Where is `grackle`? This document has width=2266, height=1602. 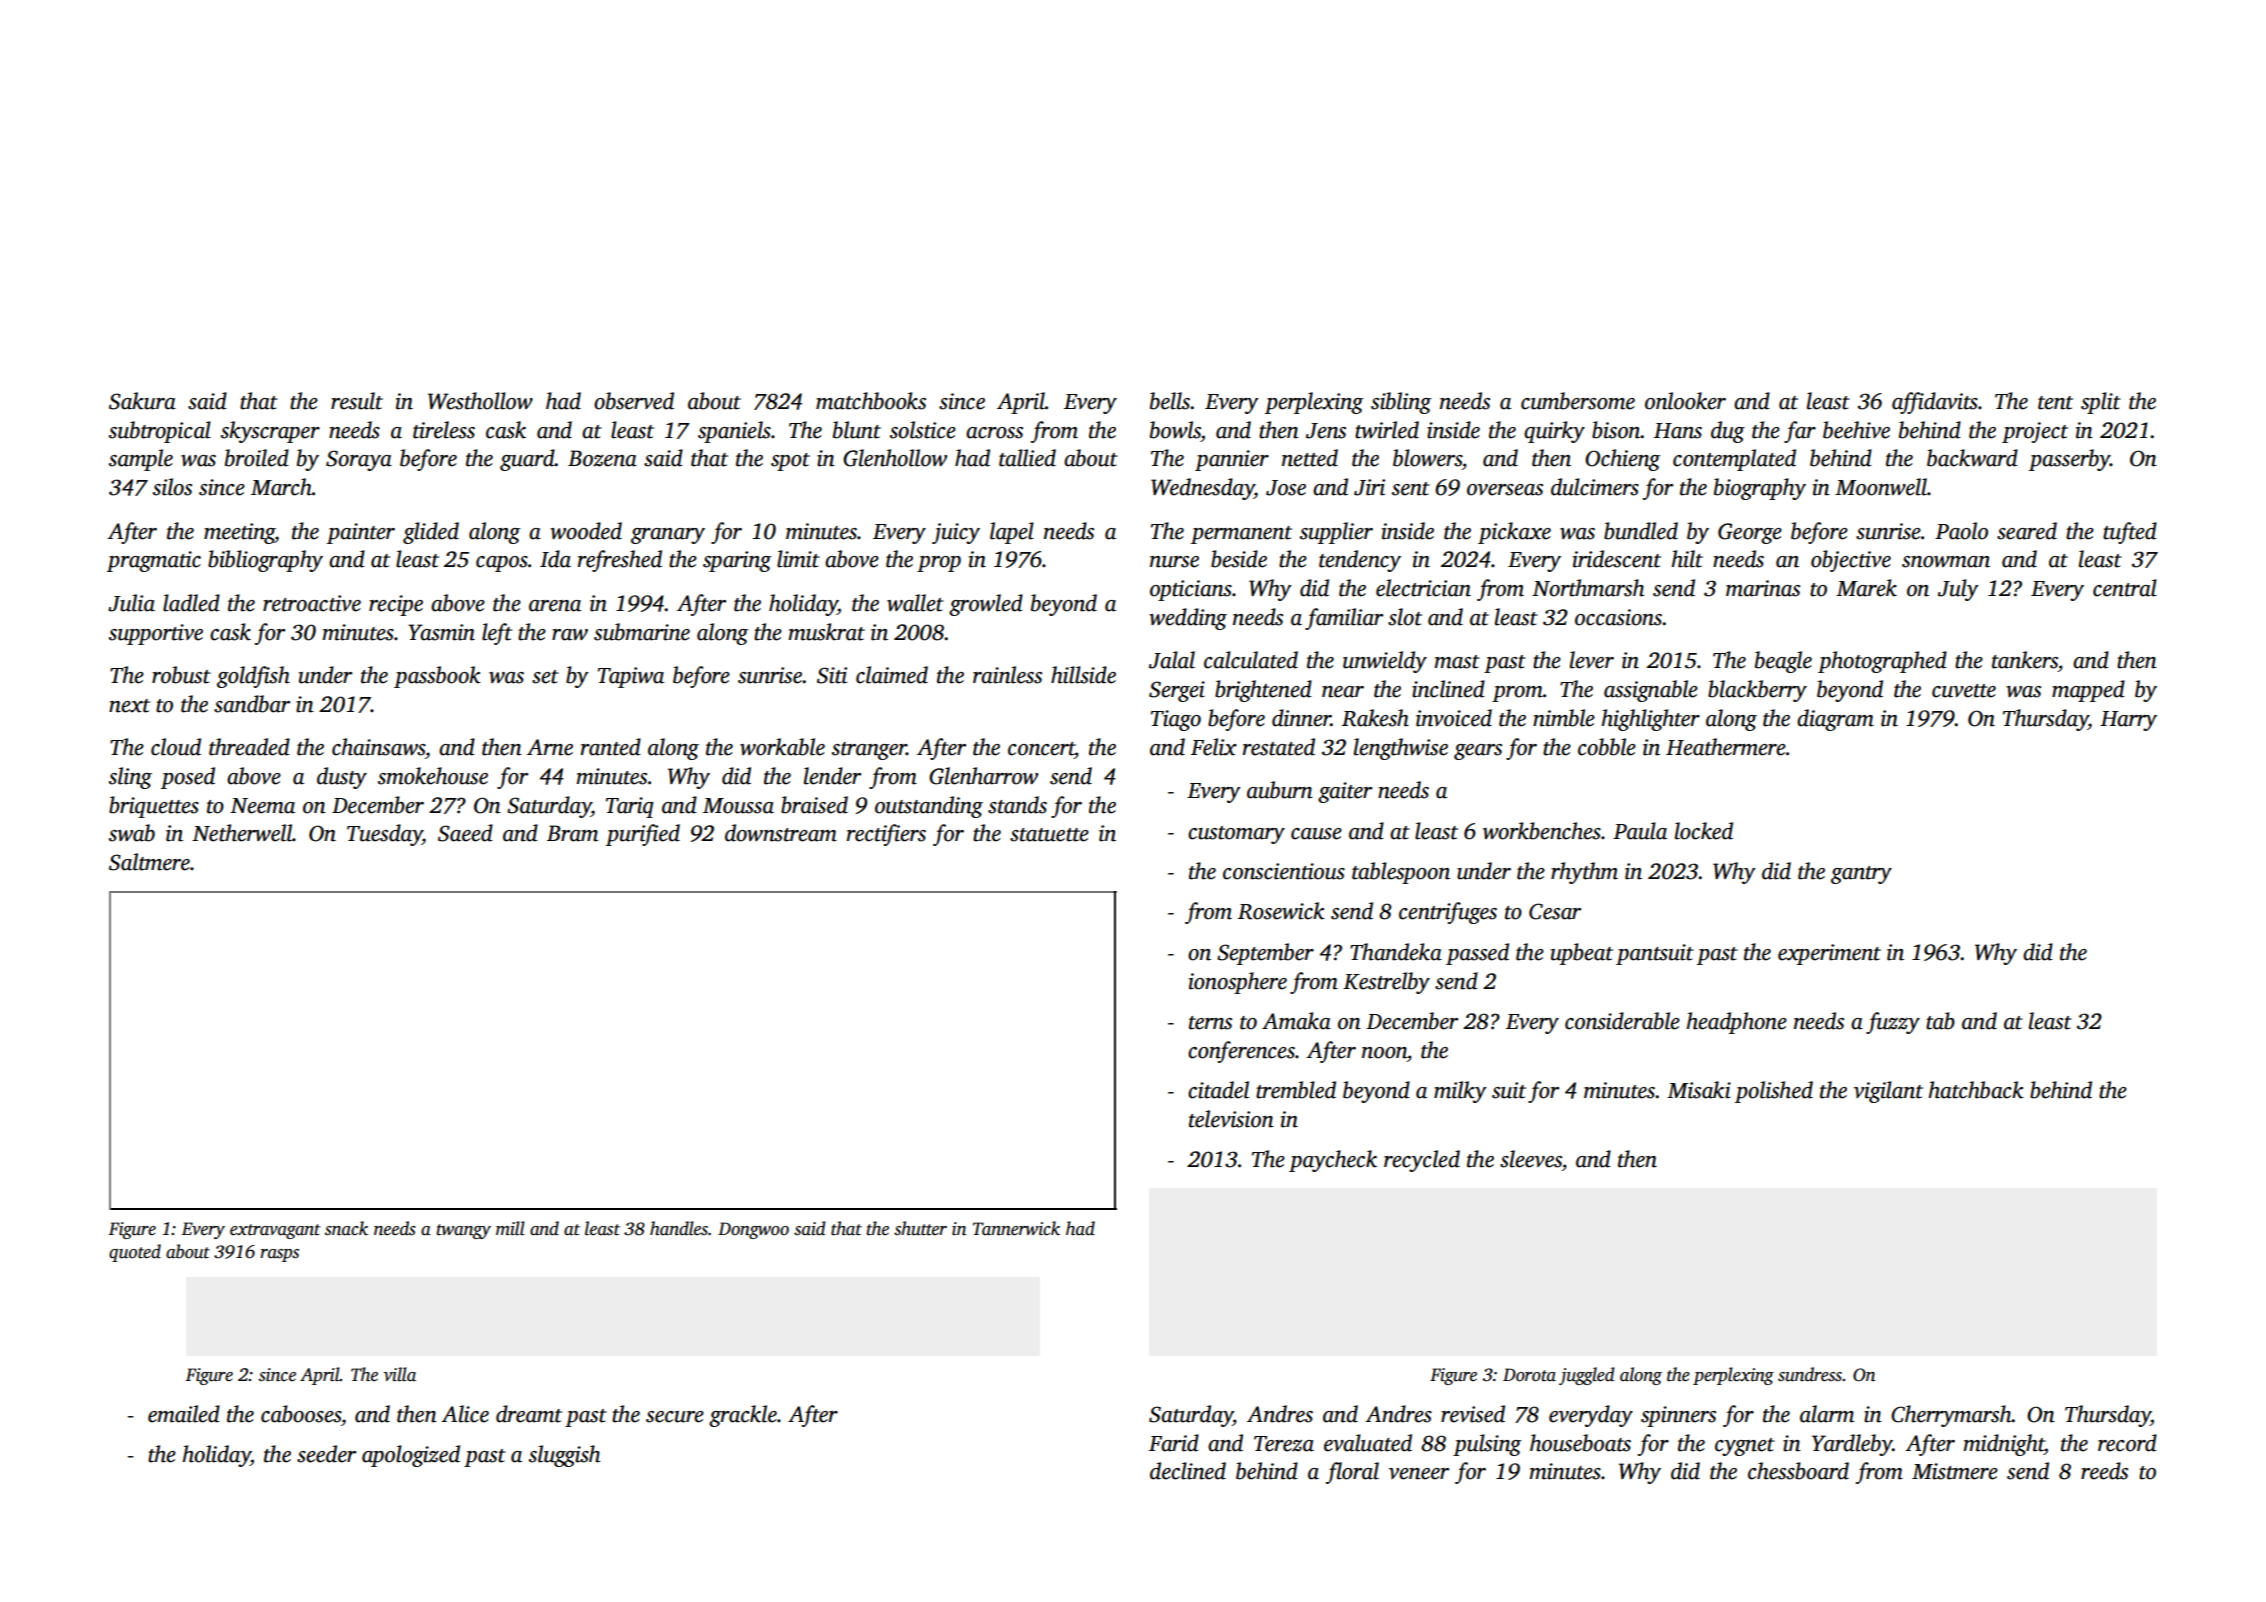 grackle is located at coordinates (743, 1416).
